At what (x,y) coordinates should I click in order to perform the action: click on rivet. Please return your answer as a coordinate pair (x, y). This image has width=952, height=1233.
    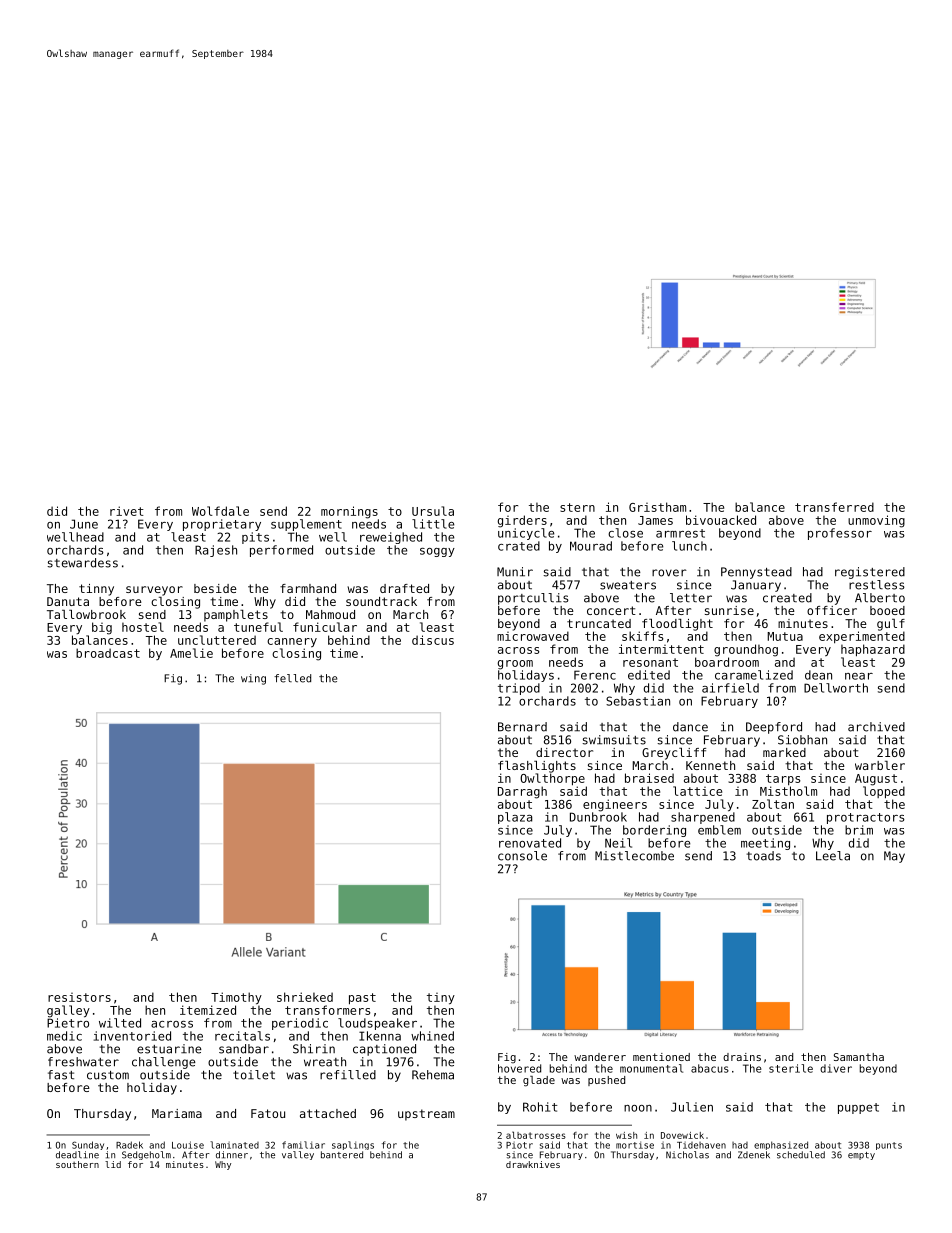
    Looking at the image, I should click on (127, 511).
